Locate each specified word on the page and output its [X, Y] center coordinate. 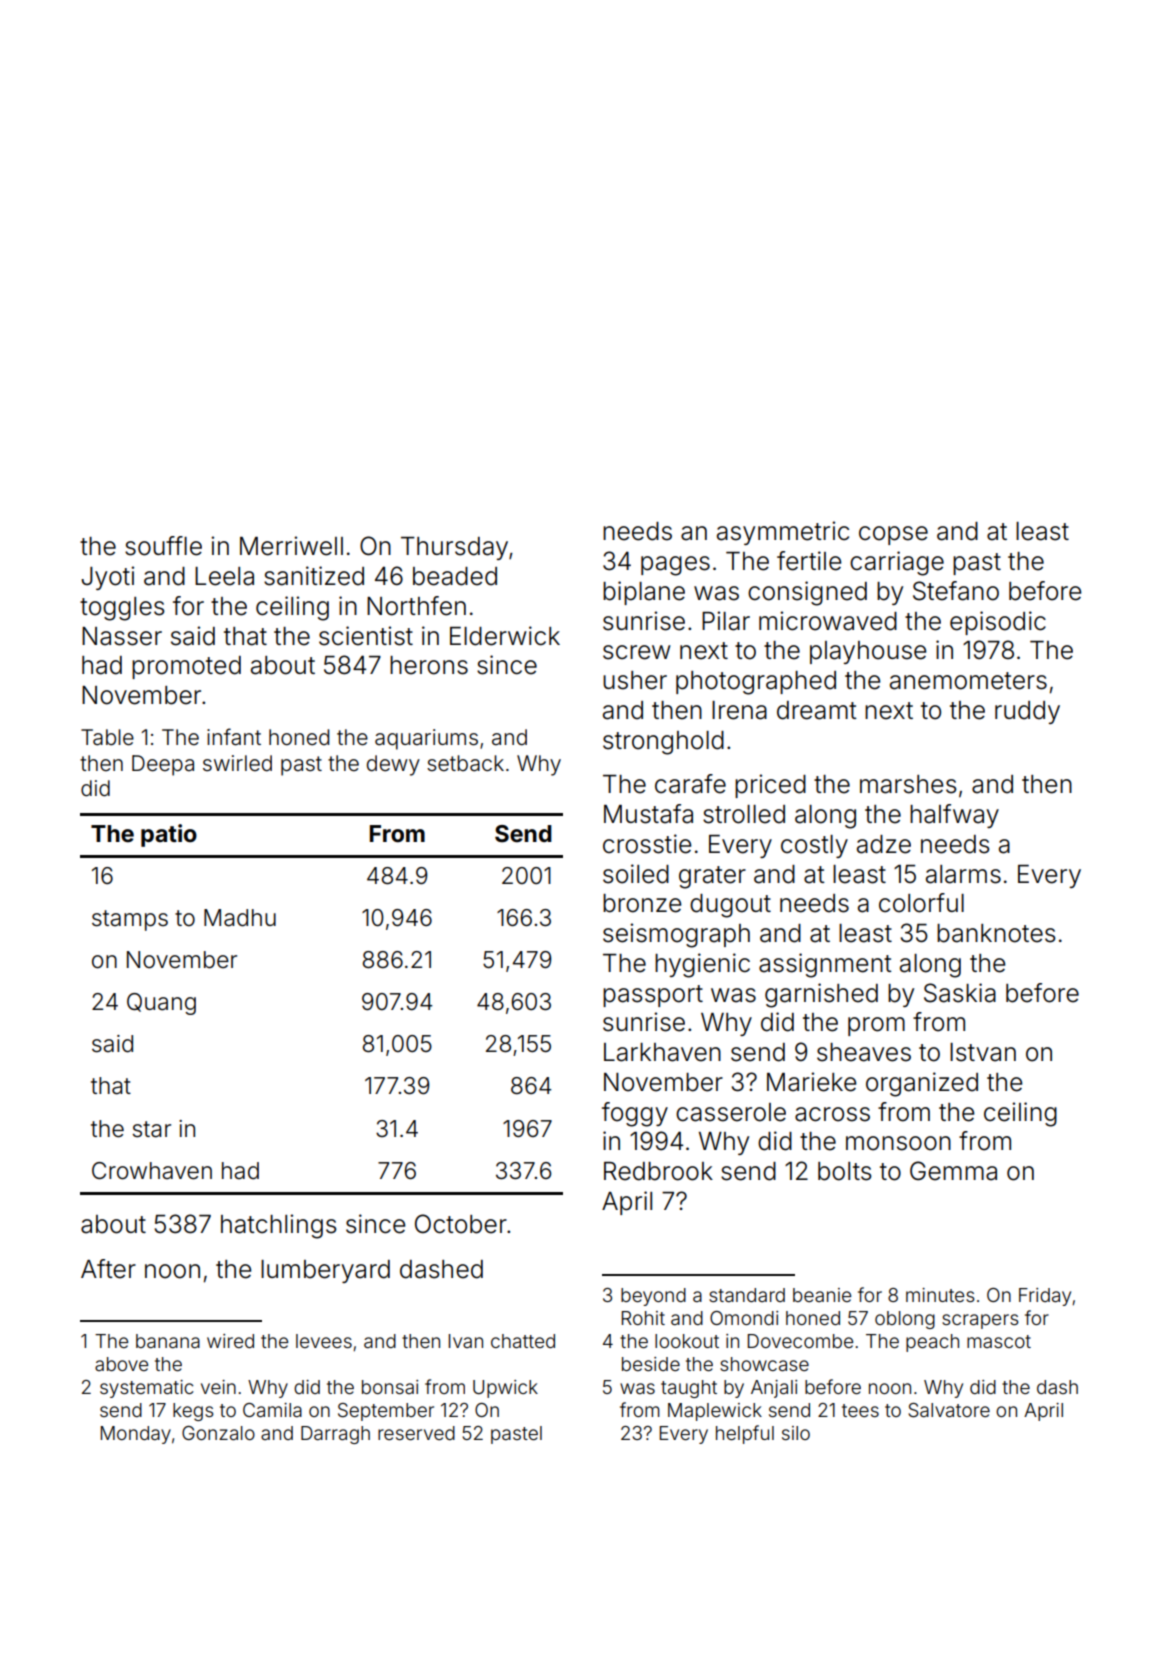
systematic [146, 1389]
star [151, 1129]
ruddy [1027, 712]
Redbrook [658, 1171]
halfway [954, 816]
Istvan [983, 1052]
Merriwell [291, 546]
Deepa [163, 765]
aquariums [426, 739]
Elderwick [505, 636]
